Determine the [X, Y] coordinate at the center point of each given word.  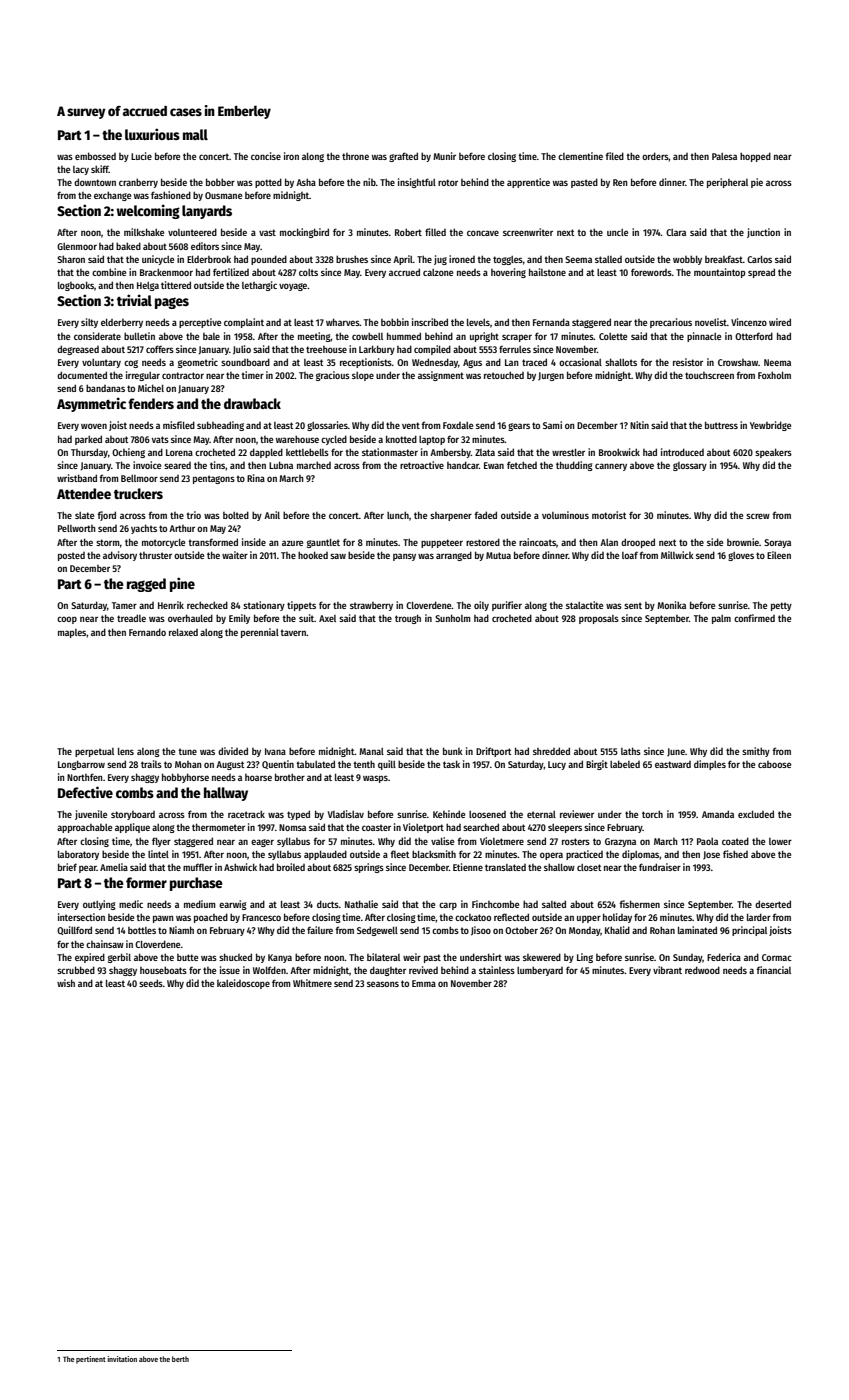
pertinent [91, 1360]
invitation [122, 1359]
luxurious [152, 134]
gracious [333, 376]
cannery [611, 467]
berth [180, 1359]
